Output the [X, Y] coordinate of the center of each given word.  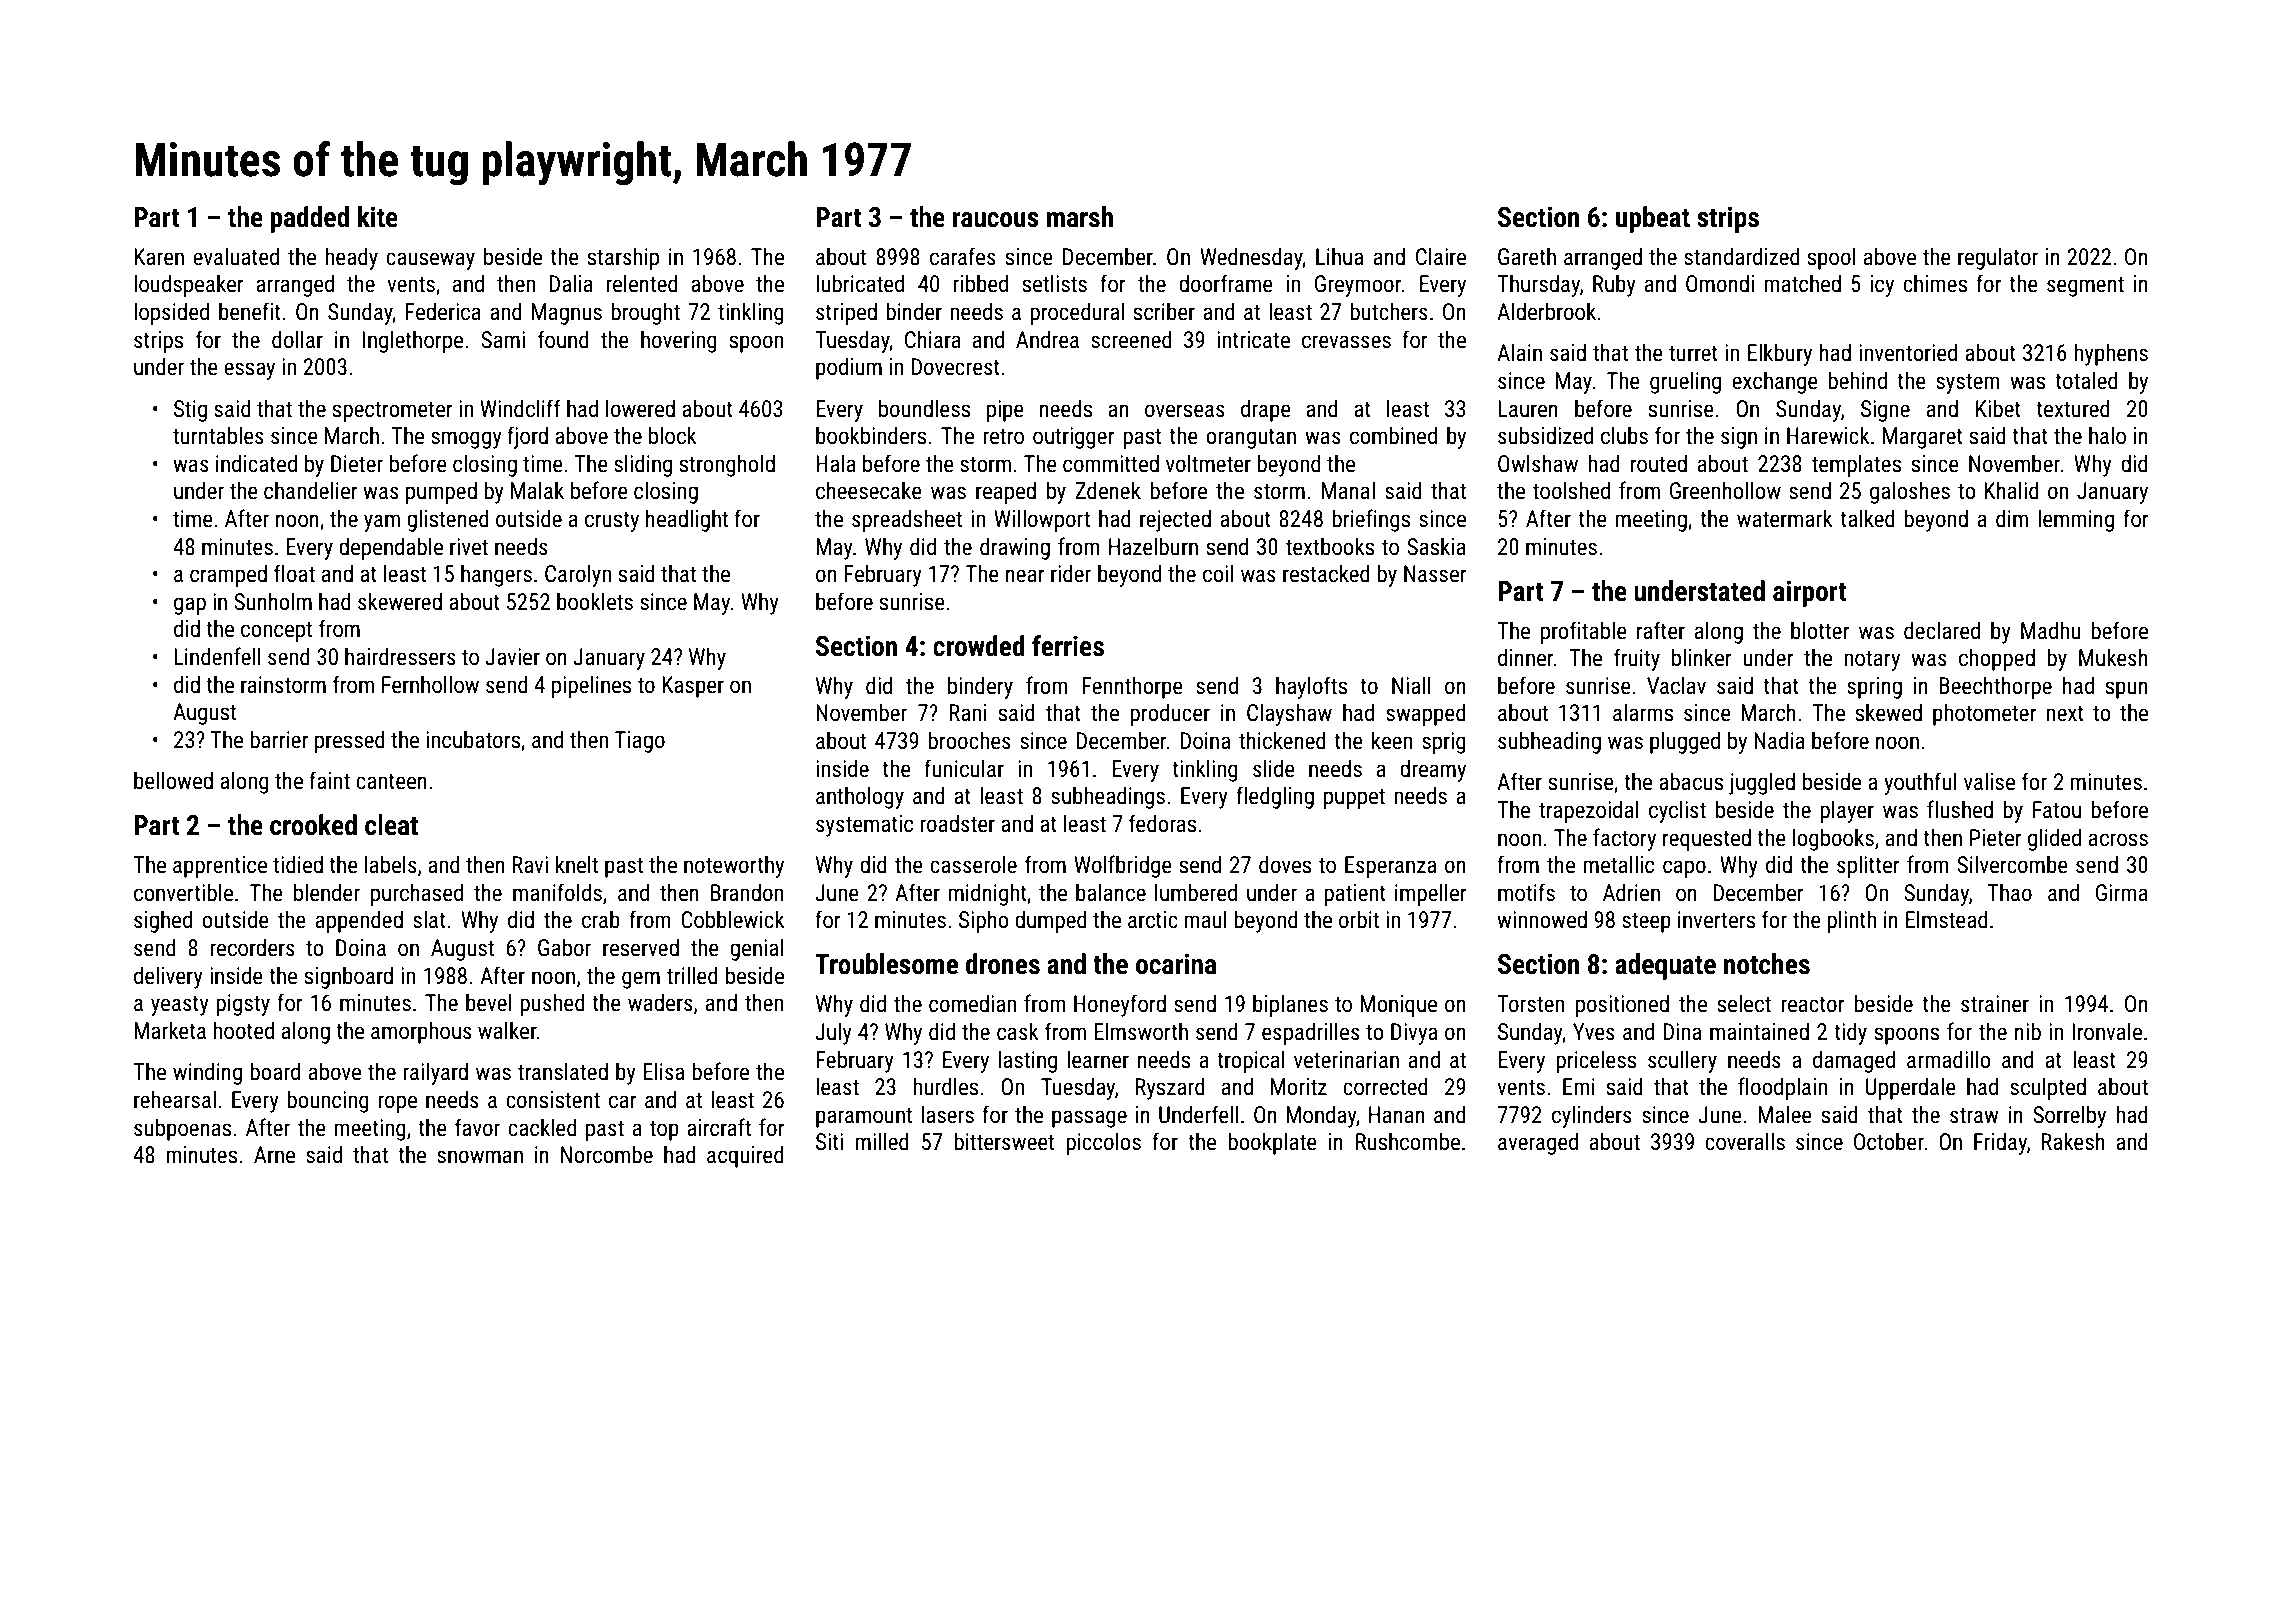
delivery [168, 977]
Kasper [693, 687]
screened [1131, 339]
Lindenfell [217, 656]
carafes [963, 256]
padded [309, 219]
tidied [298, 864]
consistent [553, 1100]
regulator [1998, 258]
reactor [1813, 1005]
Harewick [1828, 435]
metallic [1619, 864]
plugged [1685, 742]
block [673, 435]
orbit [1359, 919]
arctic [1153, 920]
